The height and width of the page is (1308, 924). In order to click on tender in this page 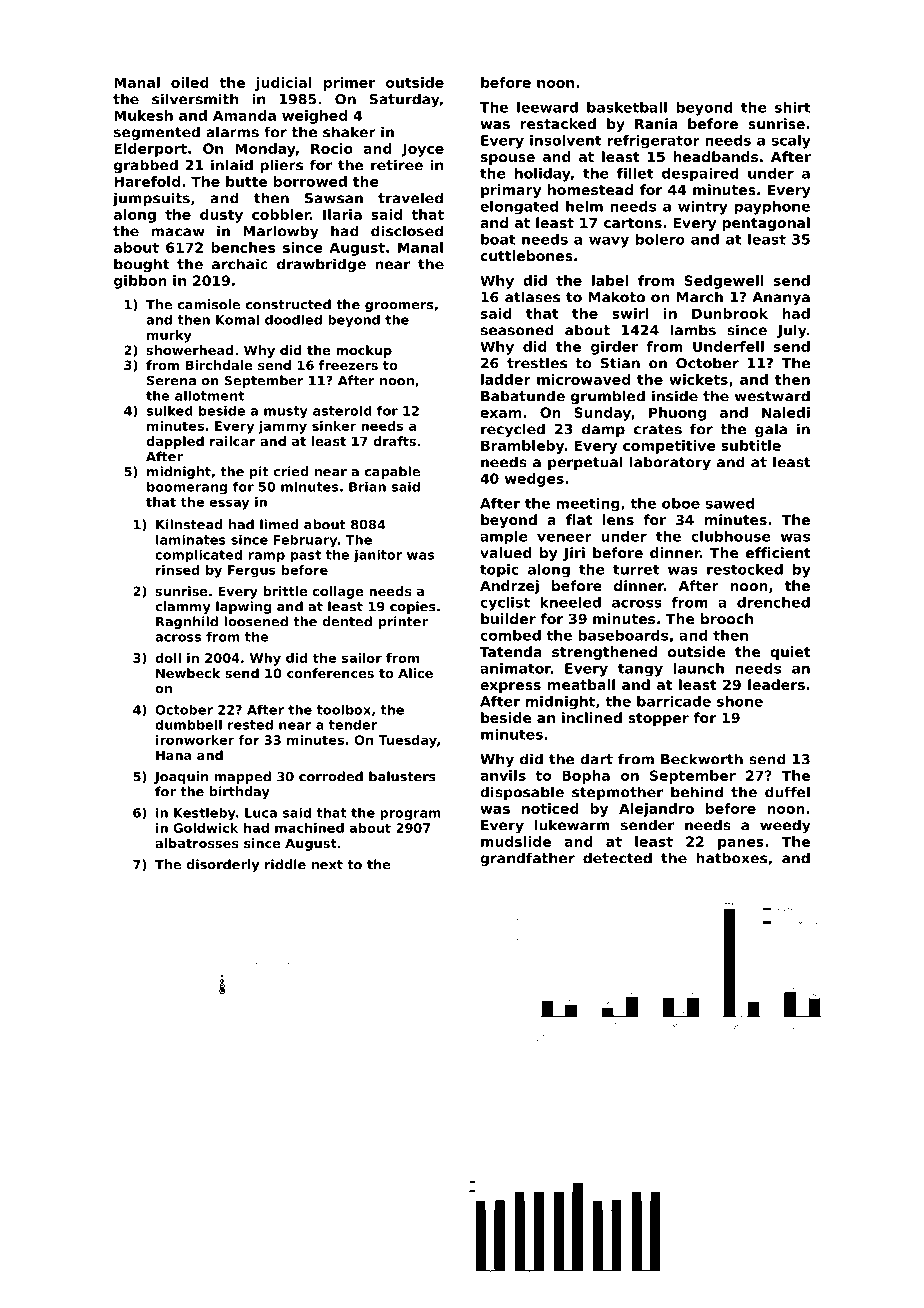, I will do `click(353, 725)`.
